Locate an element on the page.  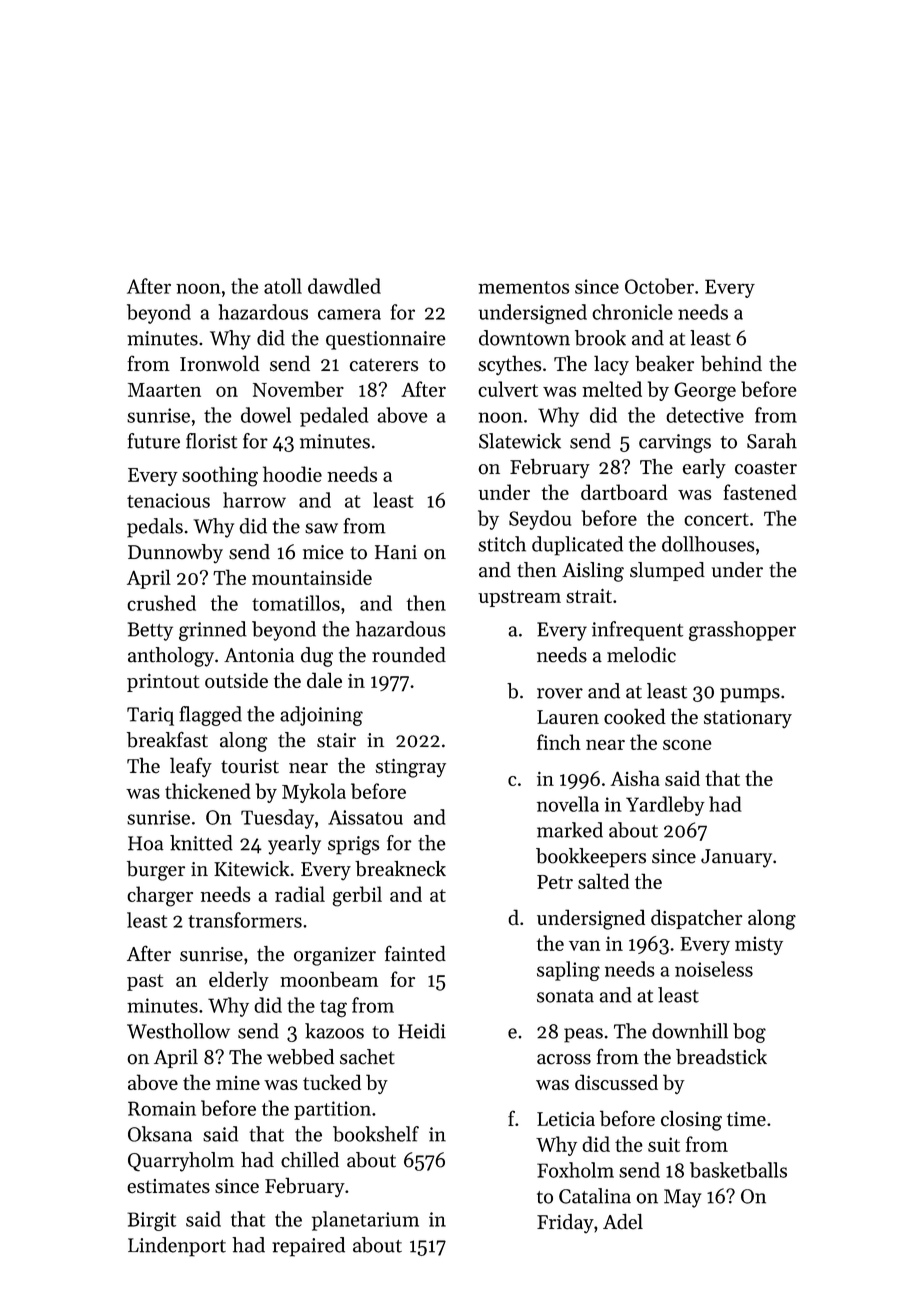
Adel is located at coordinates (623, 1221).
